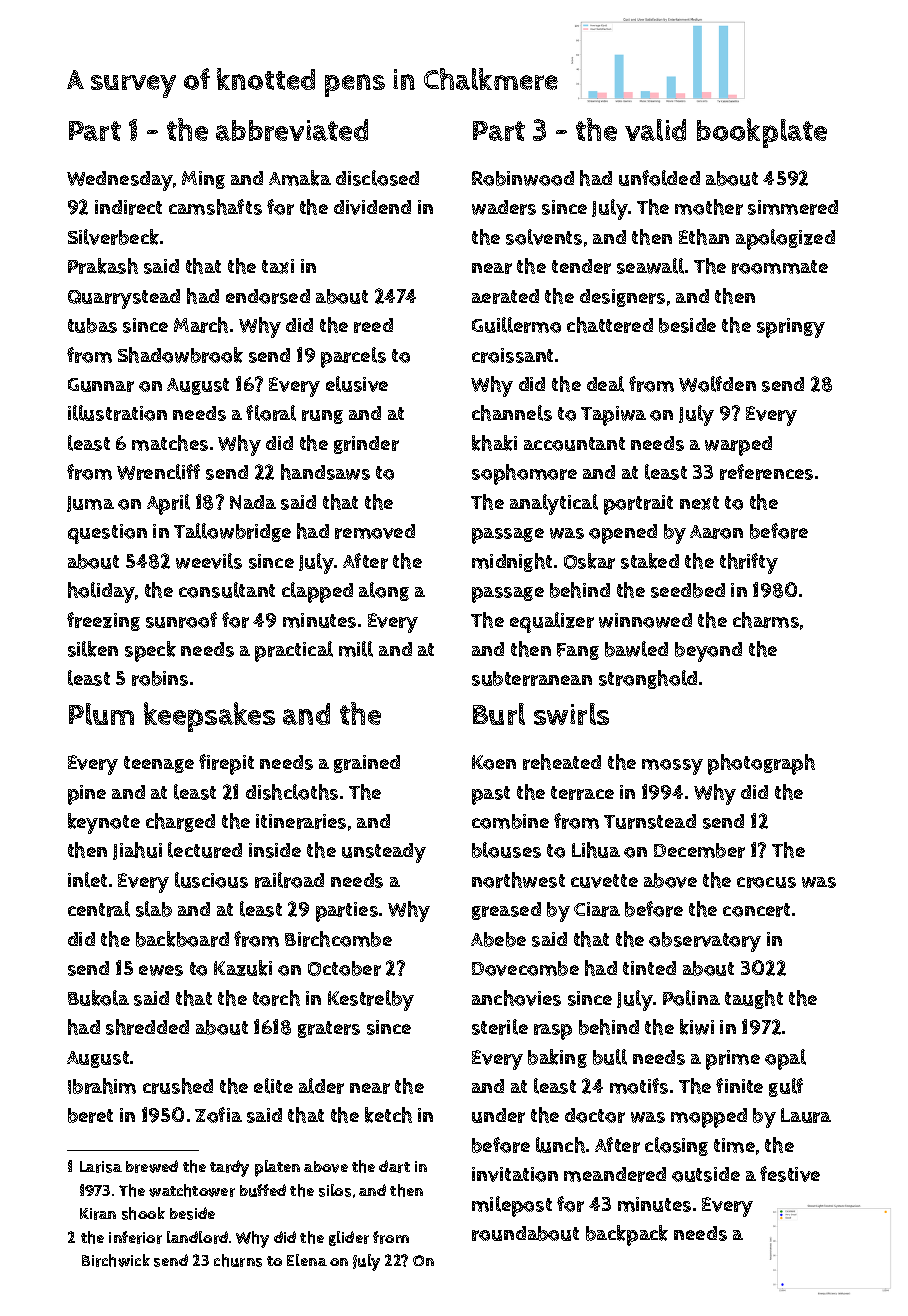  What do you see at coordinates (596, 850) in the screenshot?
I see `Lihua` at bounding box center [596, 850].
